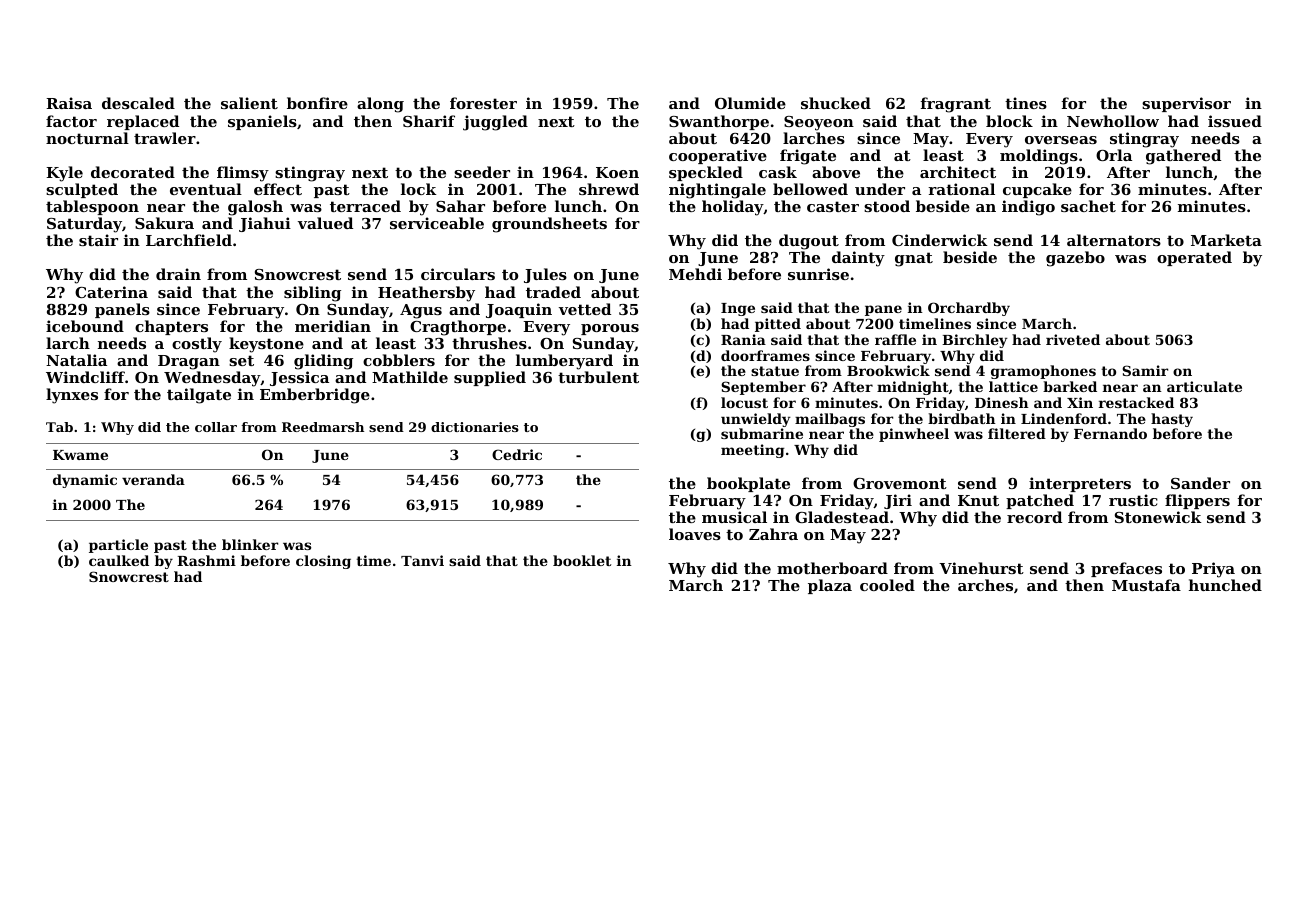 The image size is (1308, 924). Describe the element at coordinates (98, 240) in the image. I see `stair` at that location.
